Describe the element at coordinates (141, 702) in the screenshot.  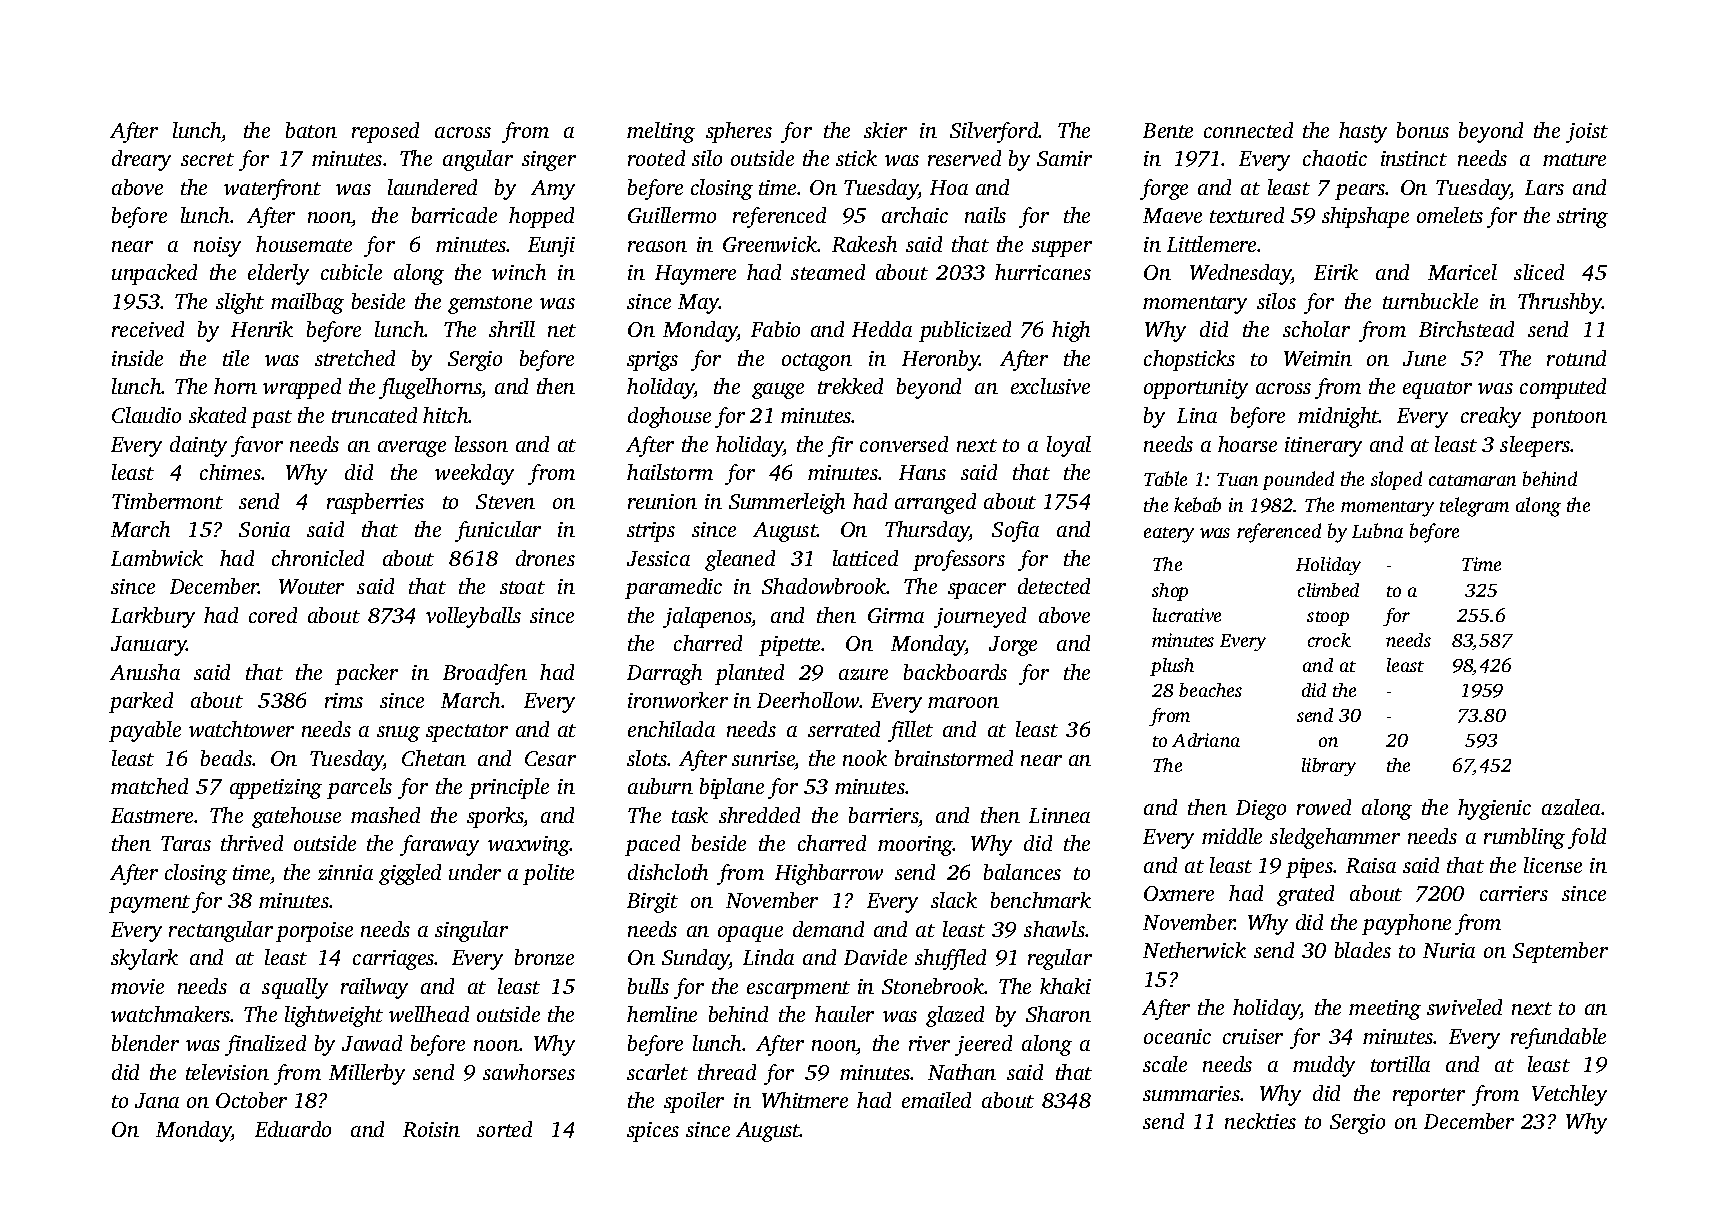
I see `parked` at that location.
